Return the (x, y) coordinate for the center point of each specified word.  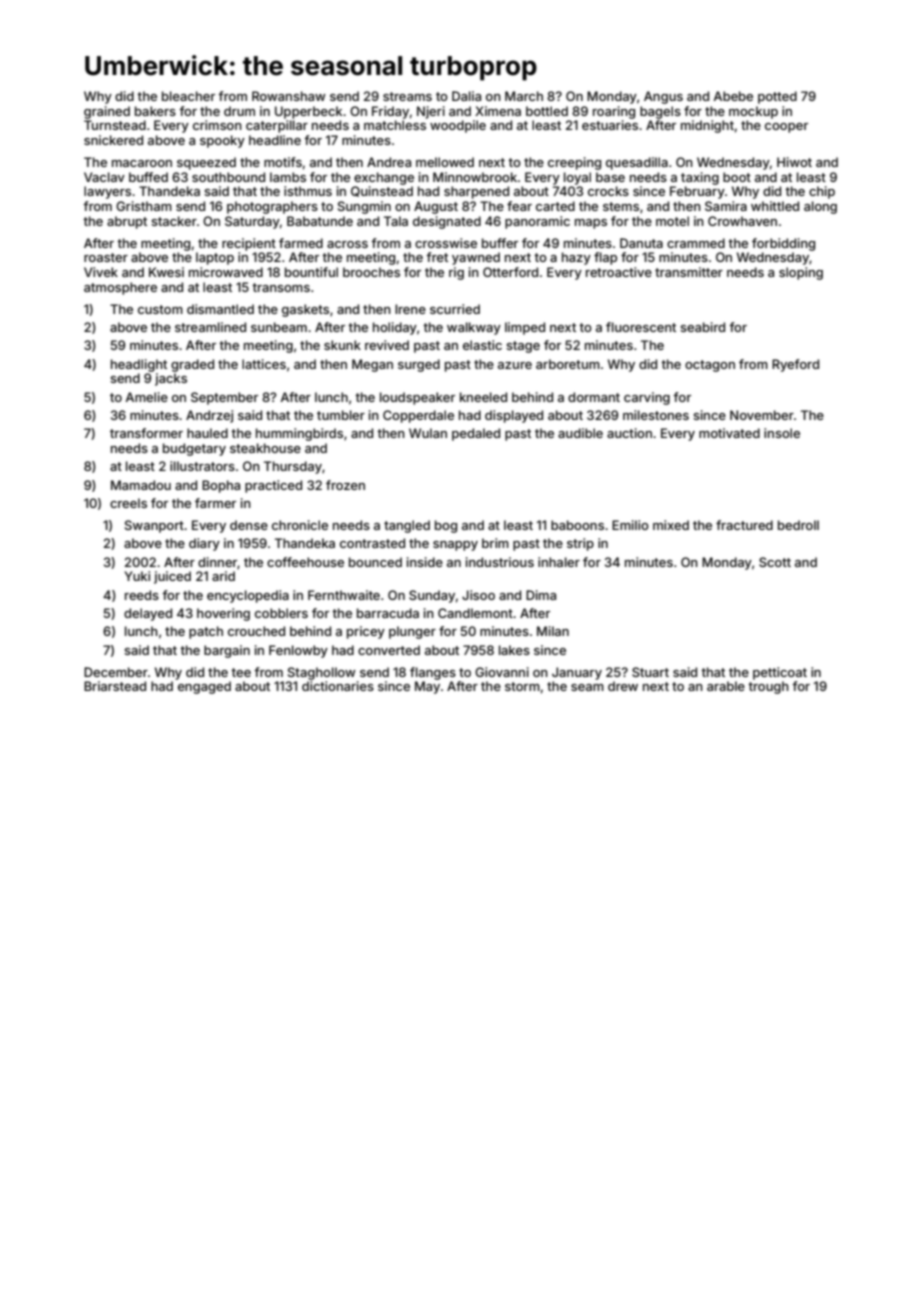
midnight (707, 126)
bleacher (188, 96)
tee (241, 672)
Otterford (510, 272)
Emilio (630, 525)
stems (621, 206)
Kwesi (166, 272)
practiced (273, 486)
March (524, 96)
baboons (577, 525)
